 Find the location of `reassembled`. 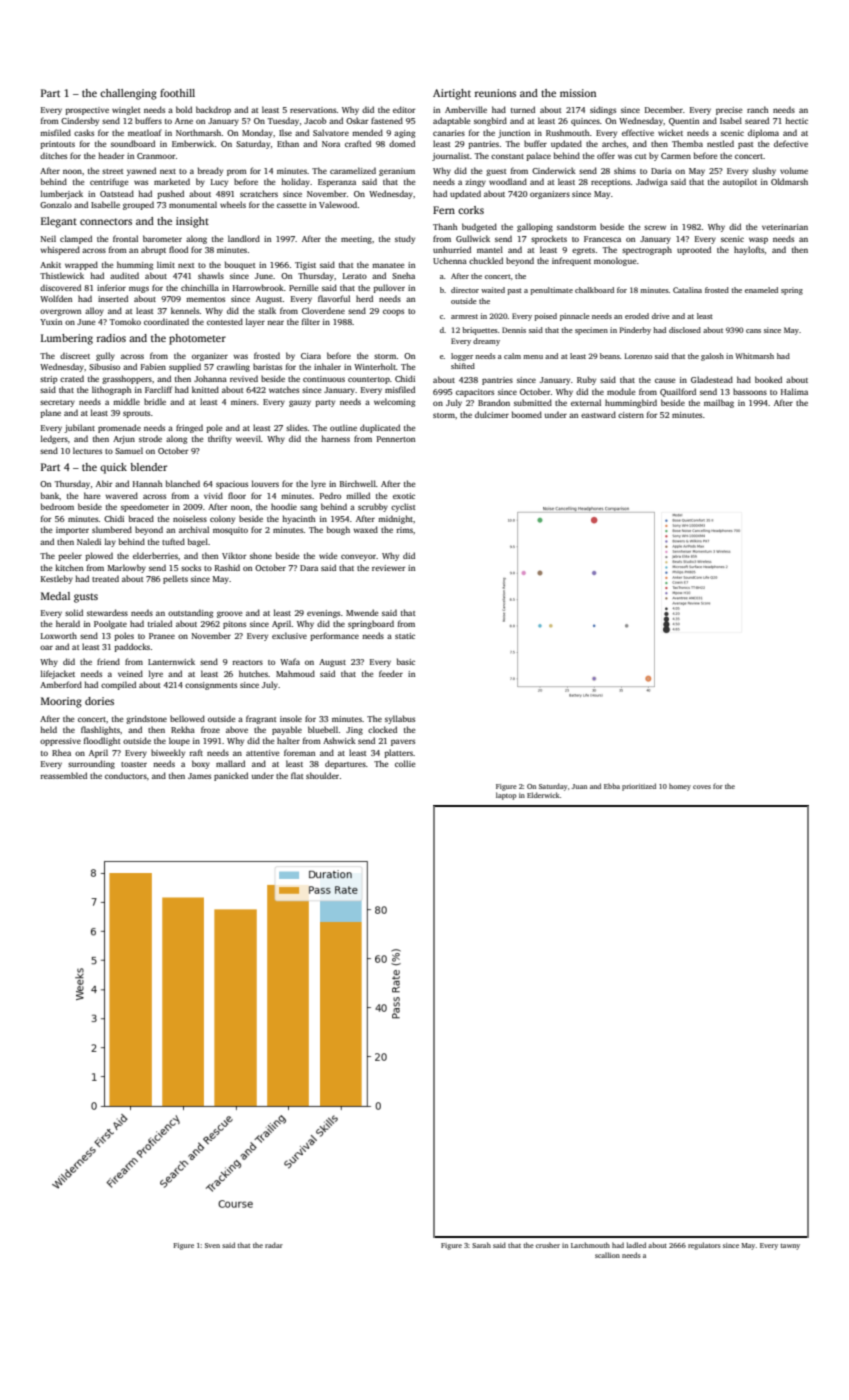

reassembled is located at coordinates (63, 775).
